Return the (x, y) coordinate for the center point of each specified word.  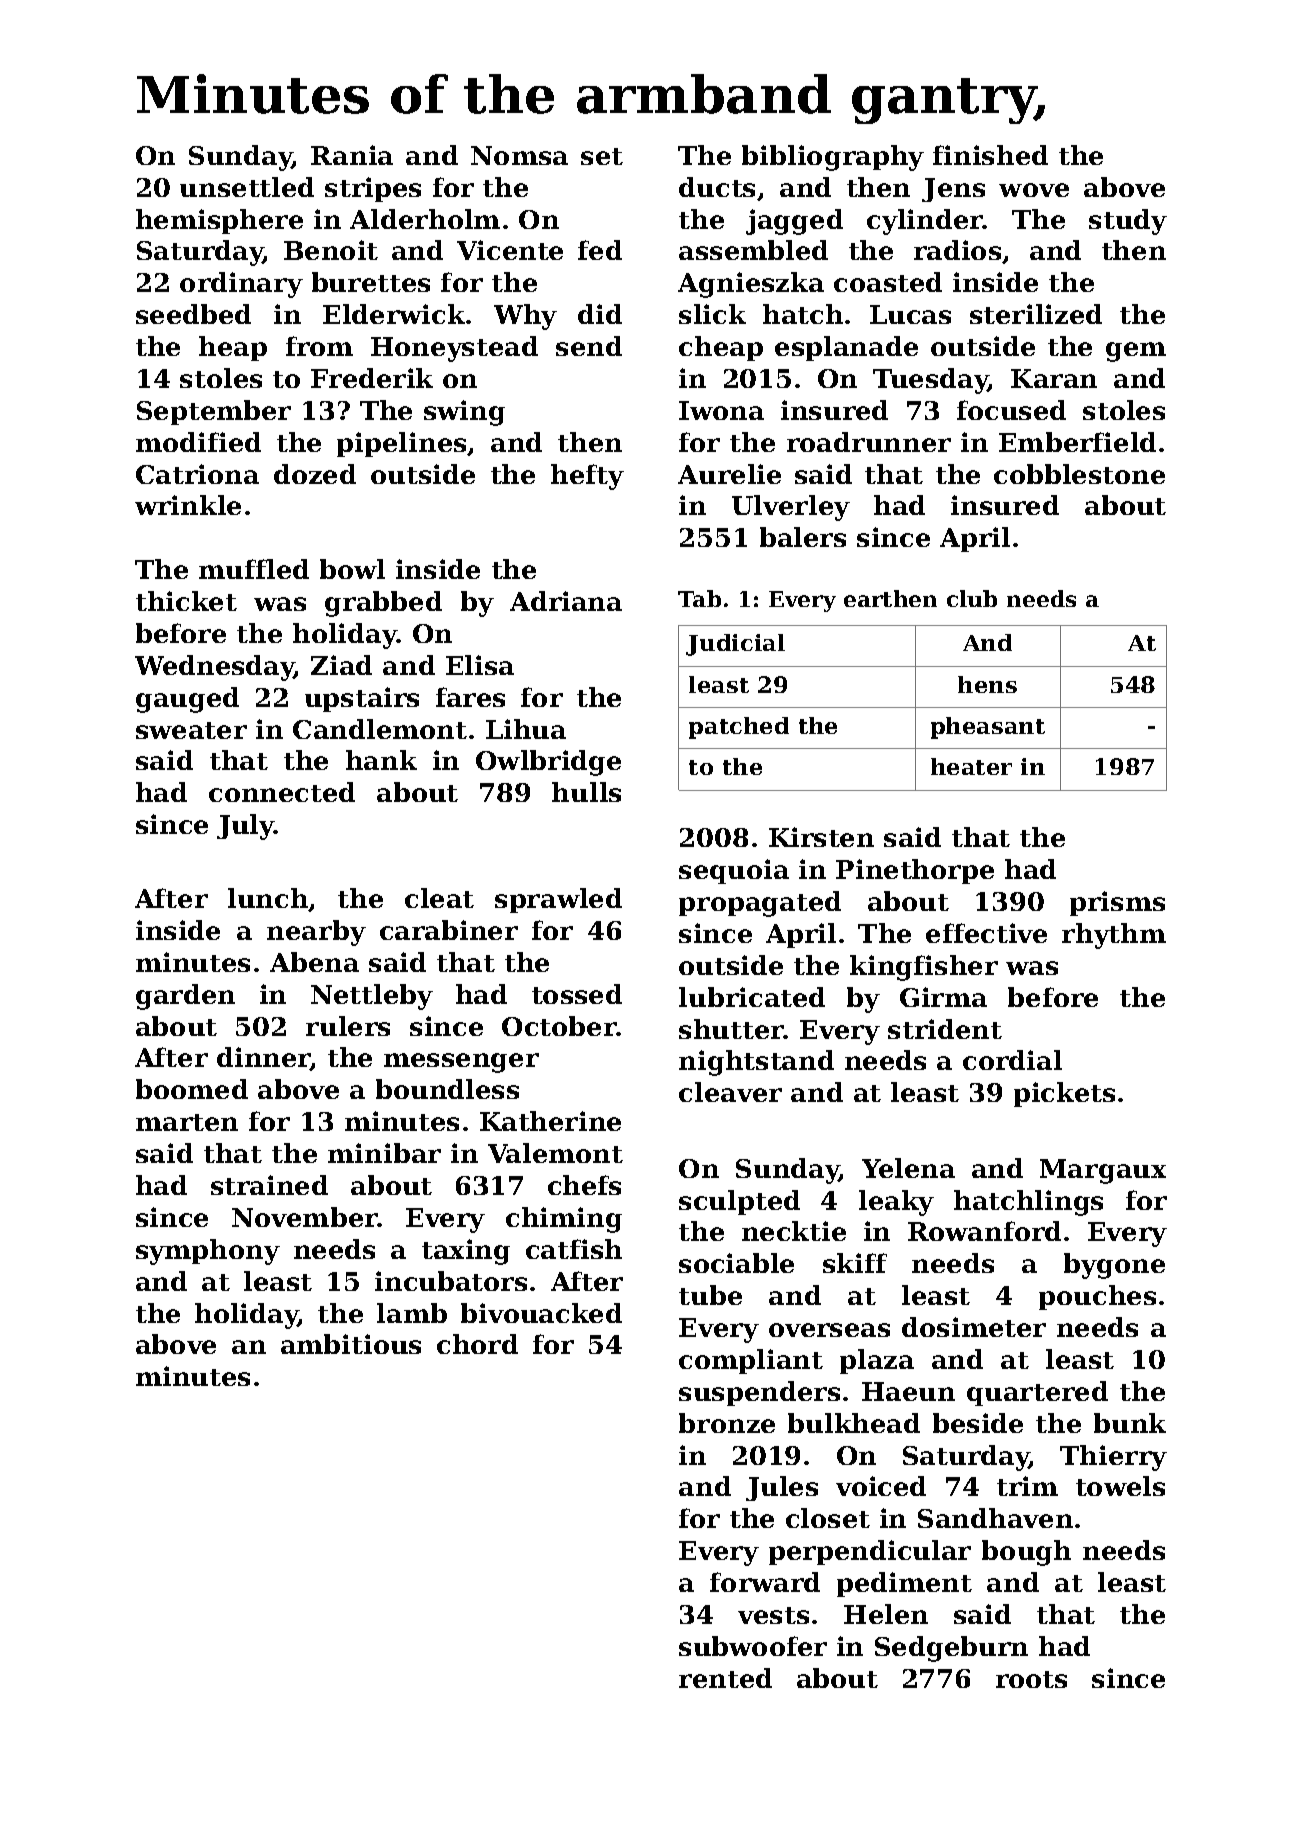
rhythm (1114, 936)
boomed (192, 1089)
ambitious (351, 1344)
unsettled (247, 187)
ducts (717, 187)
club (972, 598)
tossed (577, 994)
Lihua (526, 729)
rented (725, 1678)
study (1128, 222)
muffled (254, 569)
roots (1031, 1679)
